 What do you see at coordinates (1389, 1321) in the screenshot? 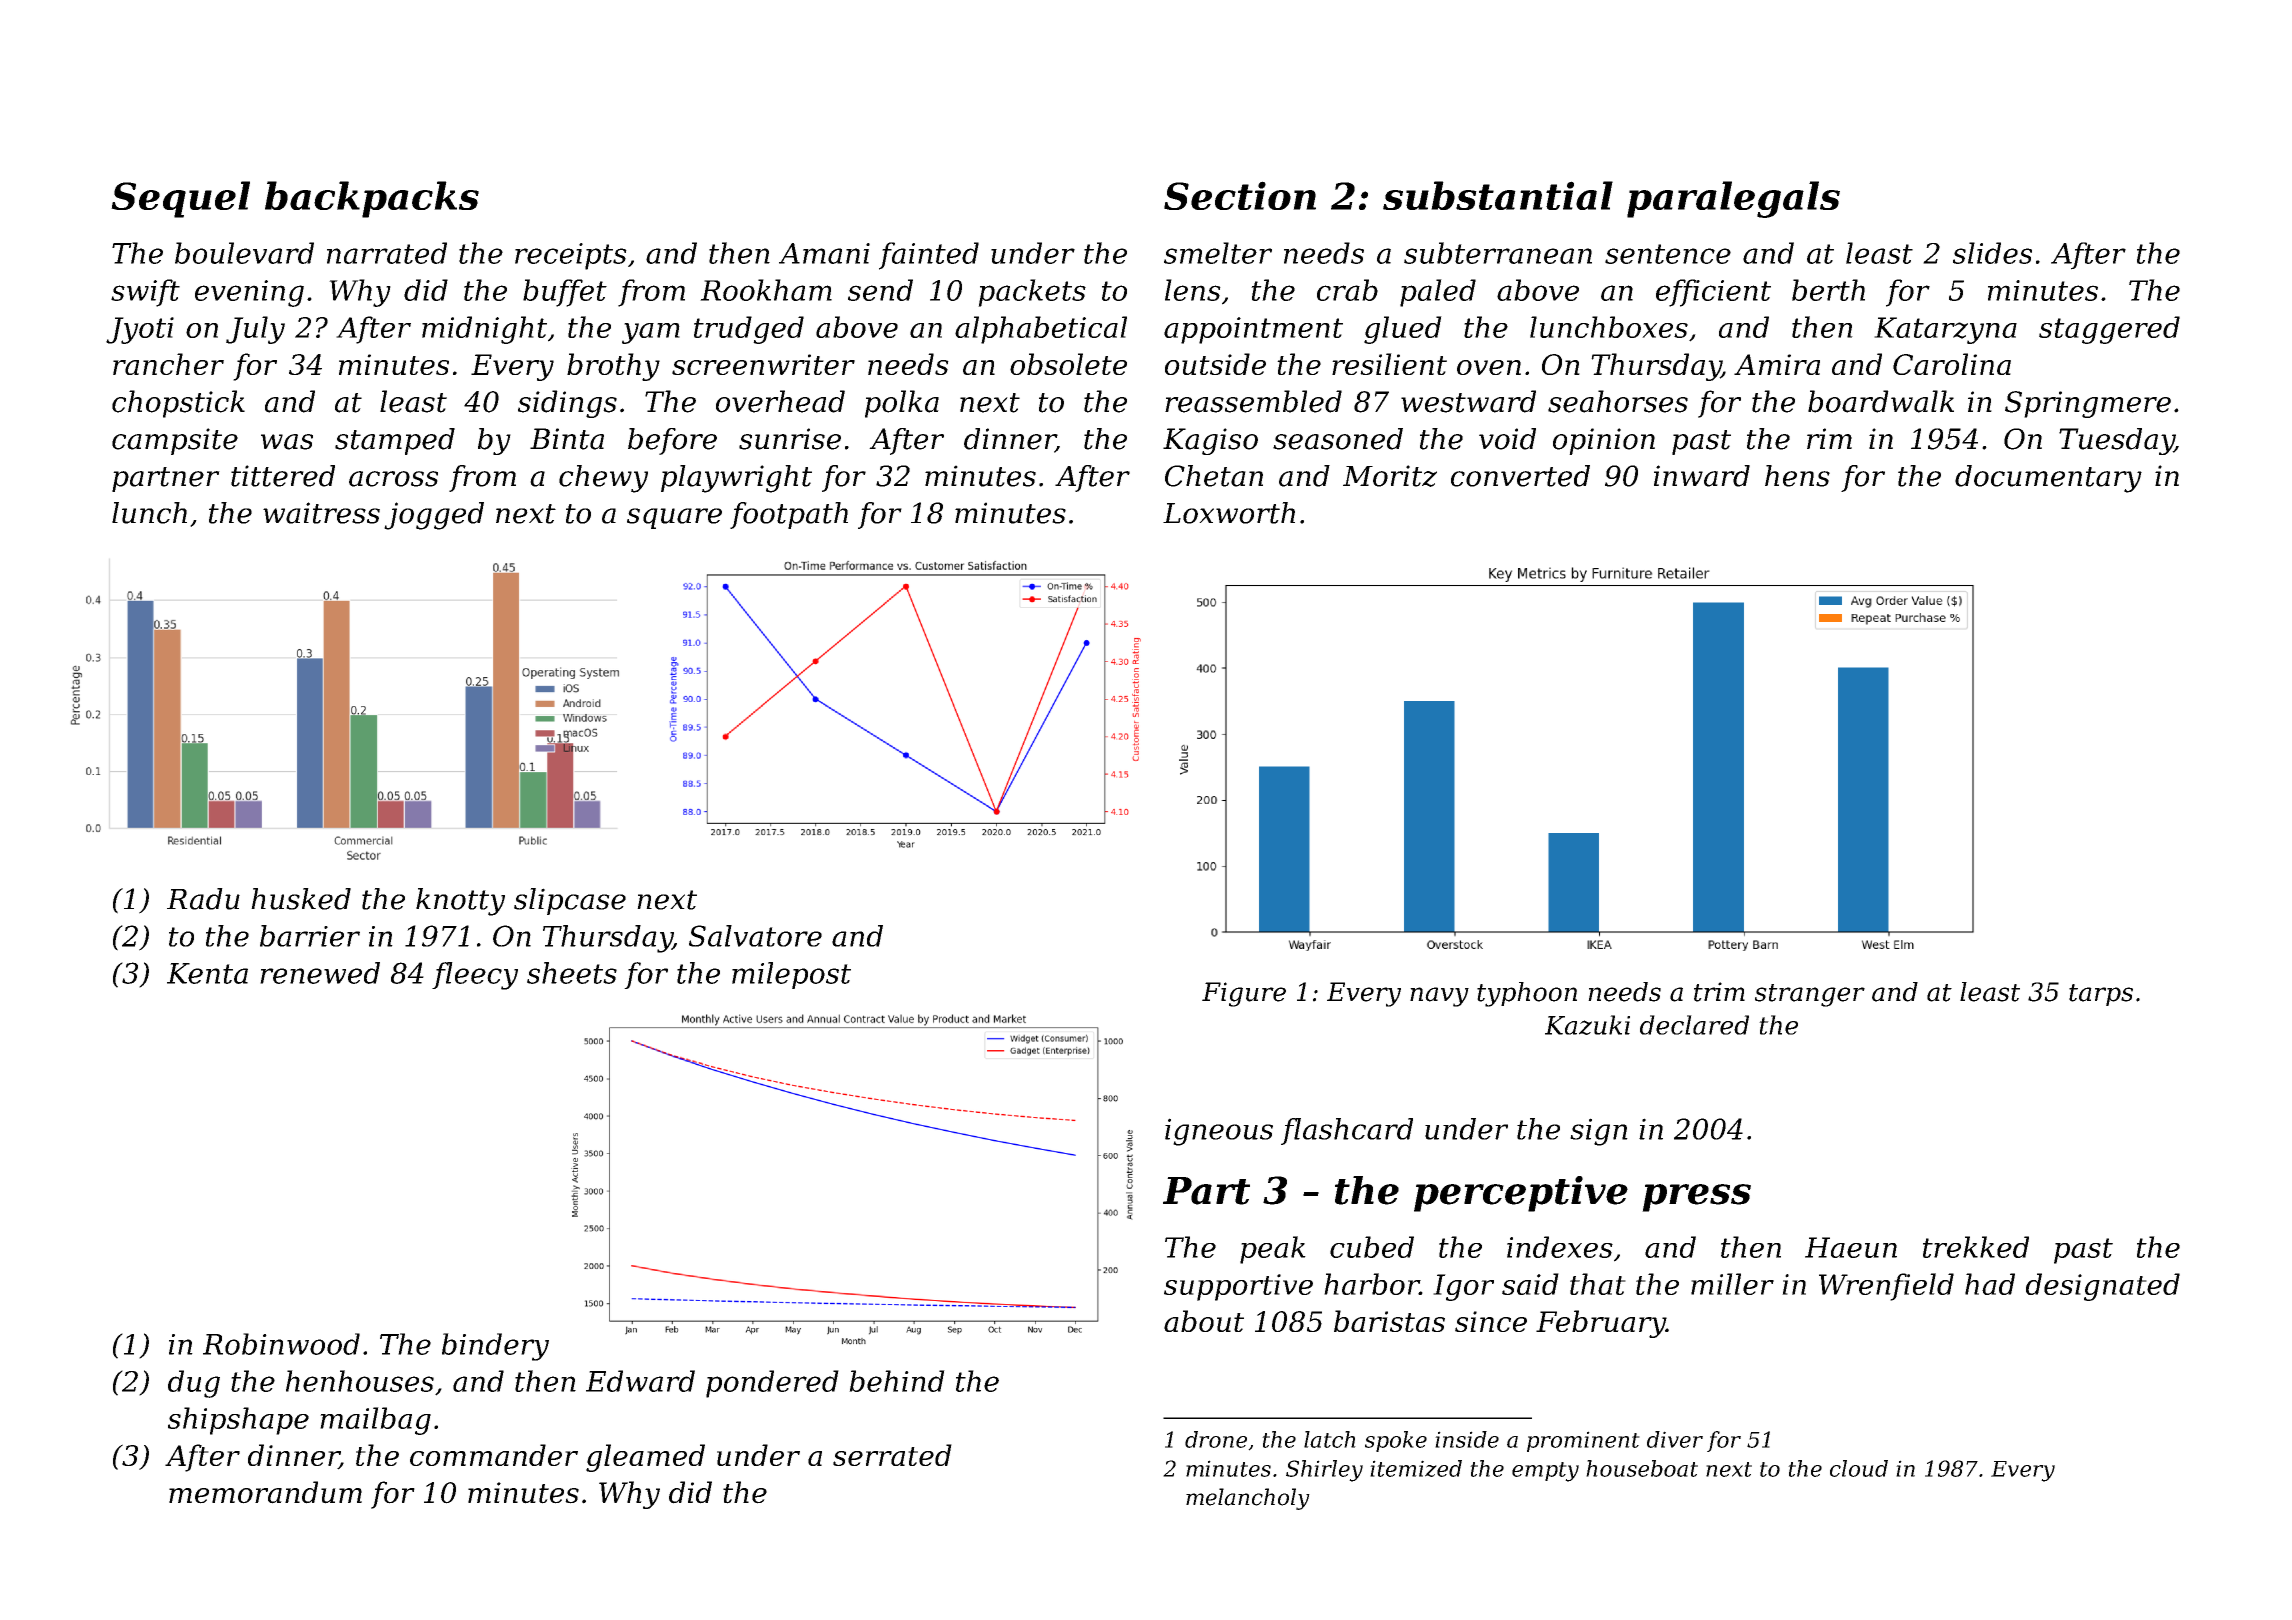
I see `baristas` at bounding box center [1389, 1321].
